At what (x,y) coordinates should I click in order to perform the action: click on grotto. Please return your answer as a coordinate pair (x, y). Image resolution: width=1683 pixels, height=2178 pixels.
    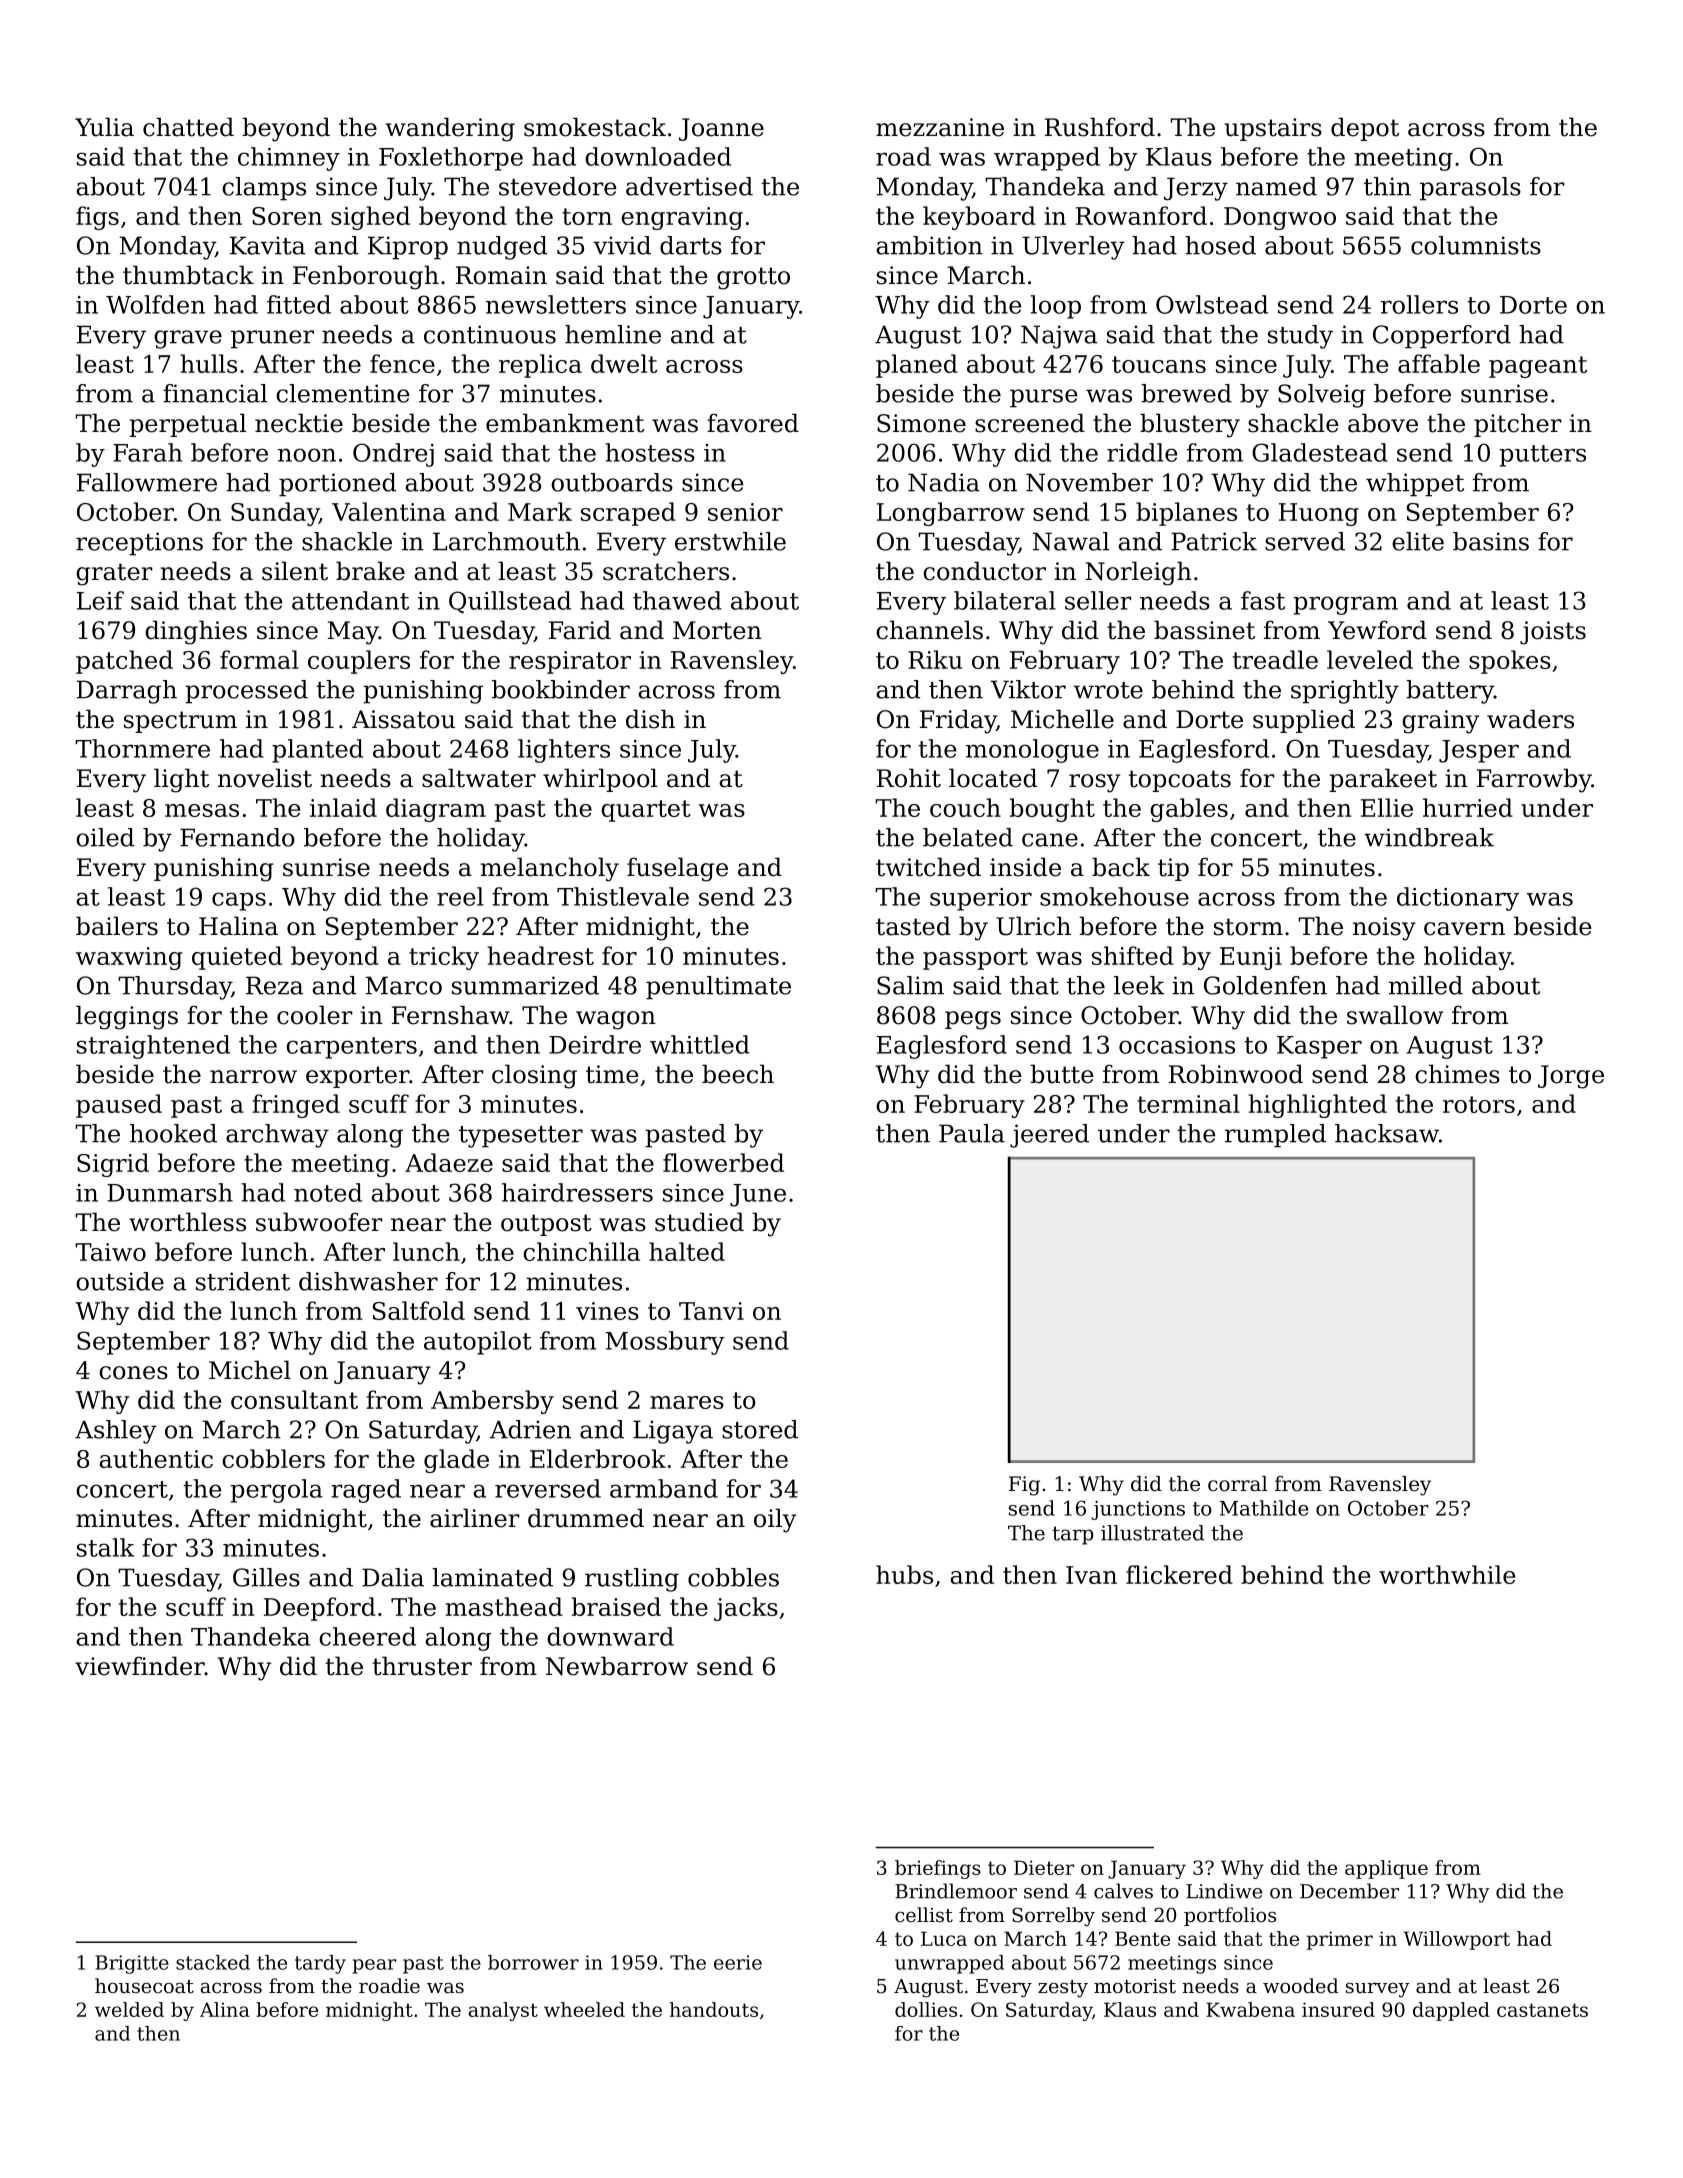
    Looking at the image, I should click on (753, 278).
